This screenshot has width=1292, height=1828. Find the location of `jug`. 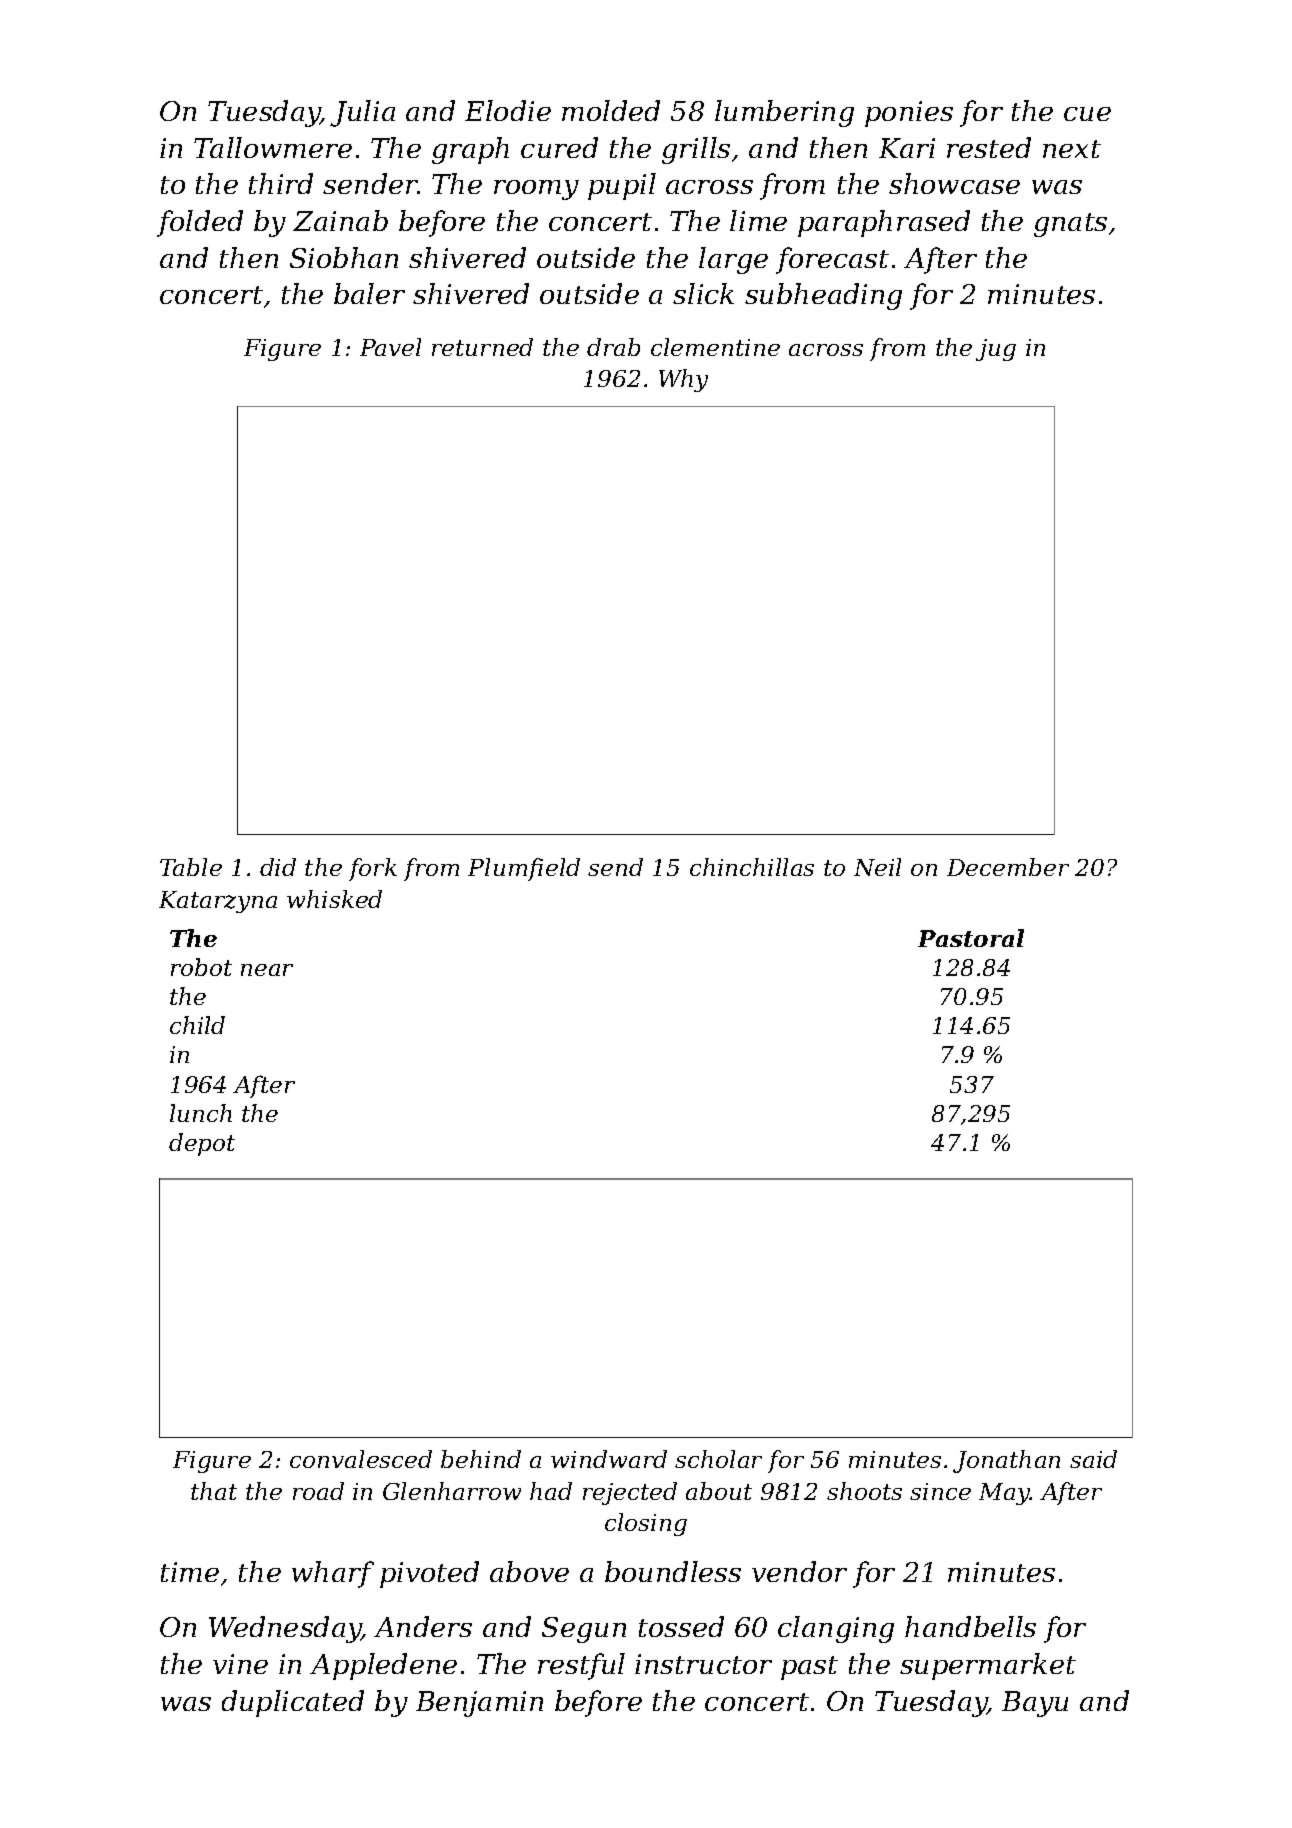

jug is located at coordinates (996, 350).
